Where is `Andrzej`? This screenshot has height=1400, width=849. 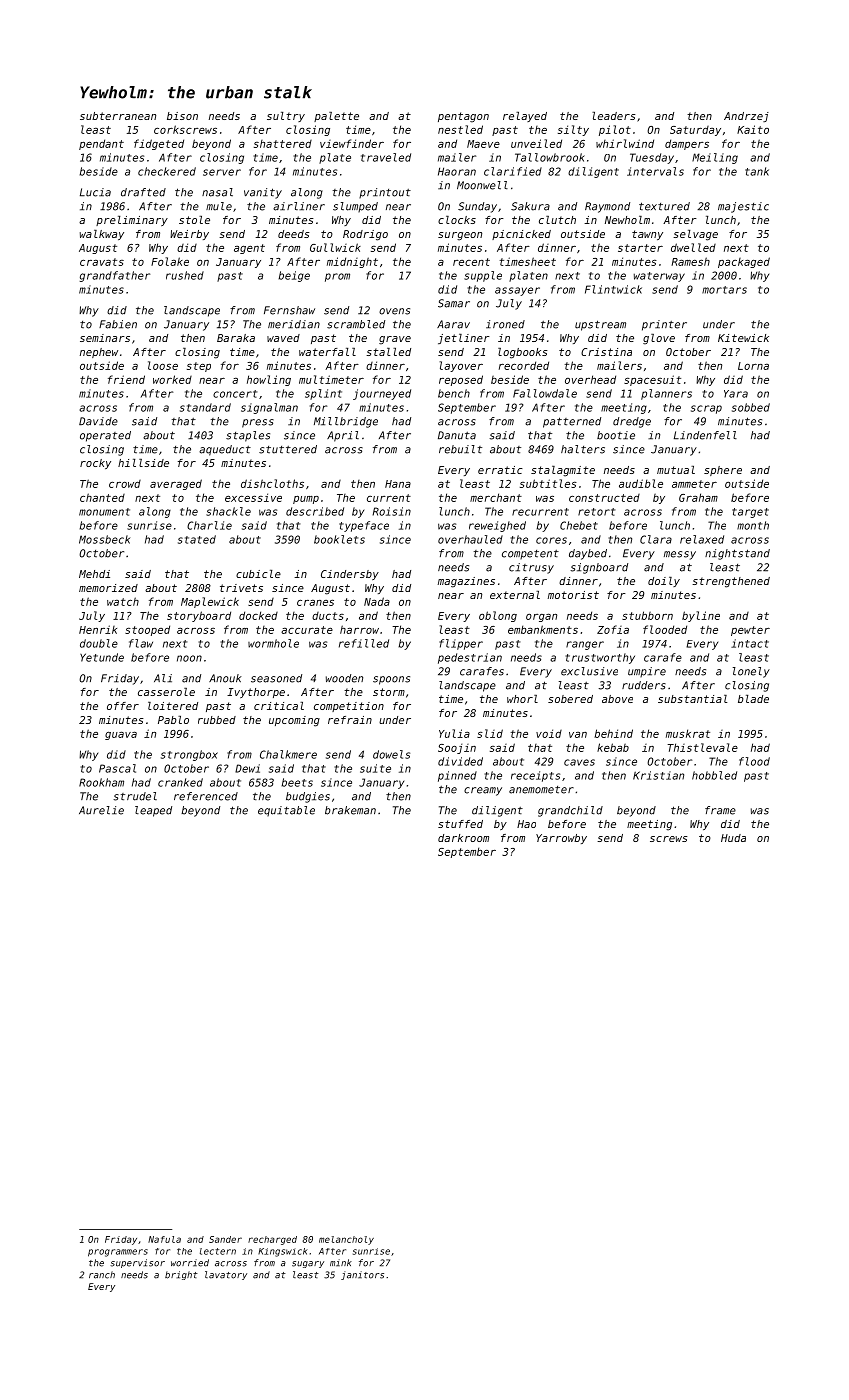
Andrzej is located at coordinates (746, 117).
